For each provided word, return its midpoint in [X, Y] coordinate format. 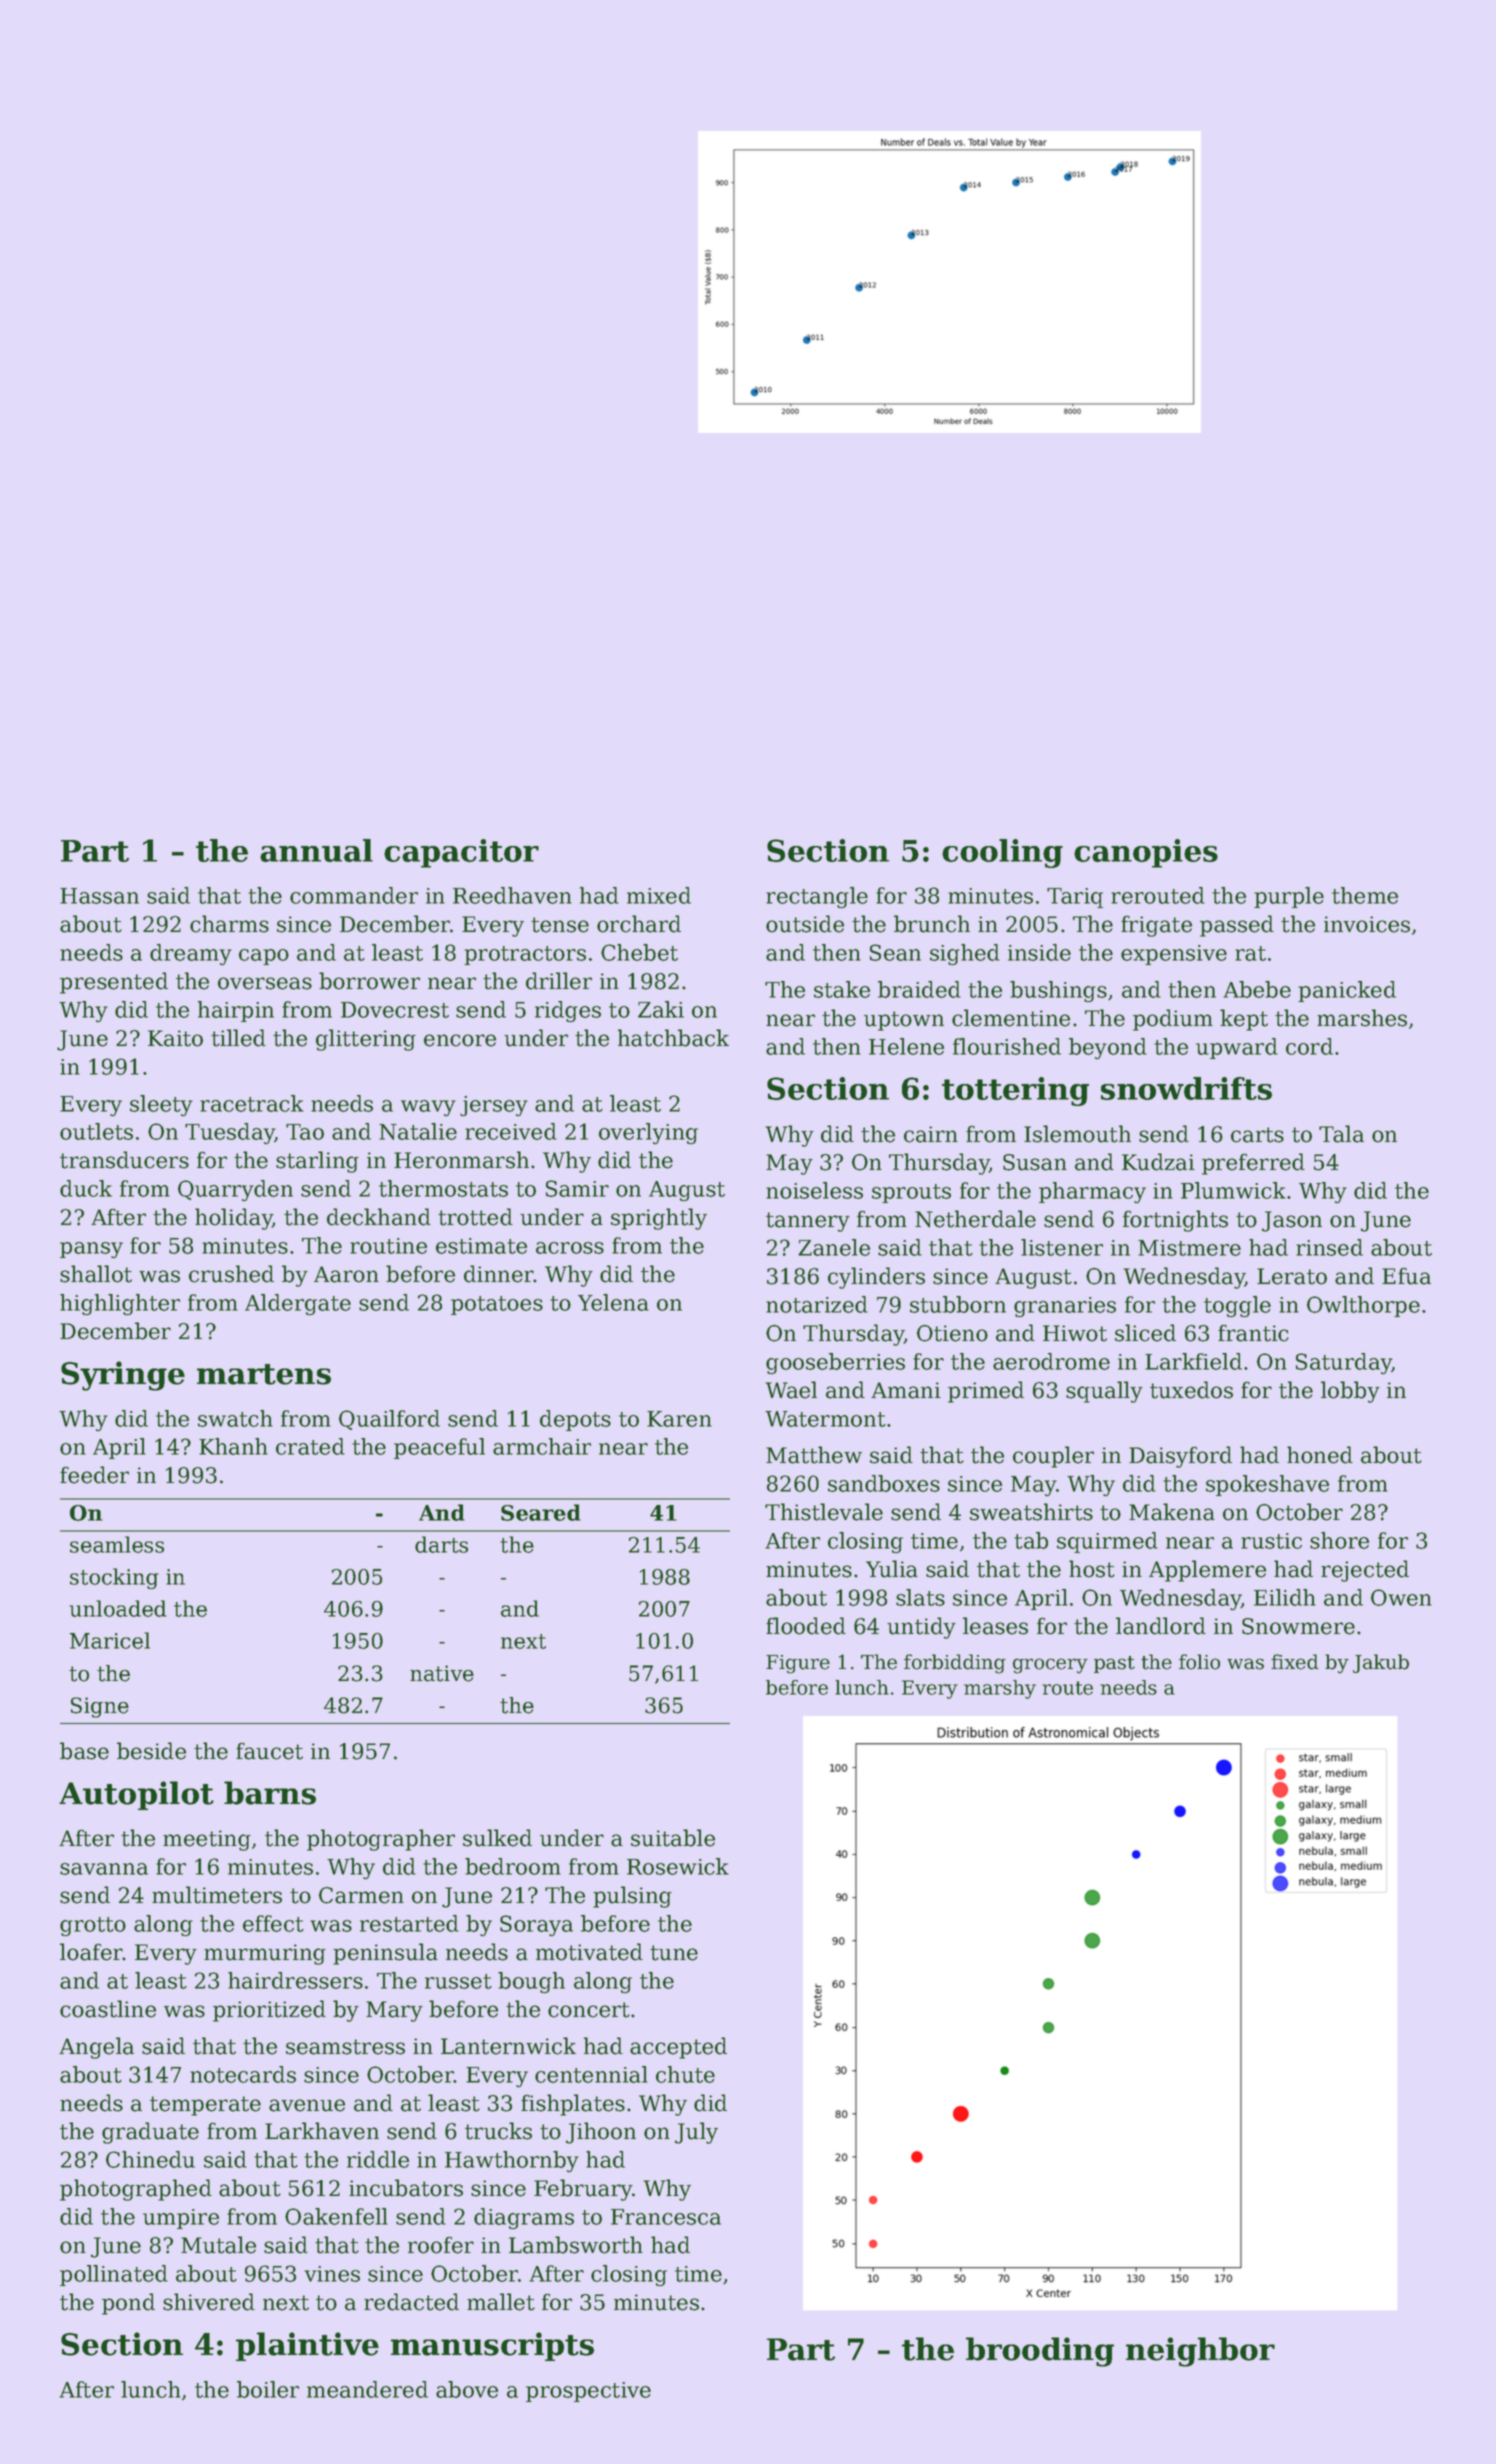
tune [674, 1953]
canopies [1146, 853]
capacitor [461, 853]
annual [316, 850]
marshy [1000, 1689]
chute [685, 2074]
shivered [209, 2302]
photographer [381, 1840]
